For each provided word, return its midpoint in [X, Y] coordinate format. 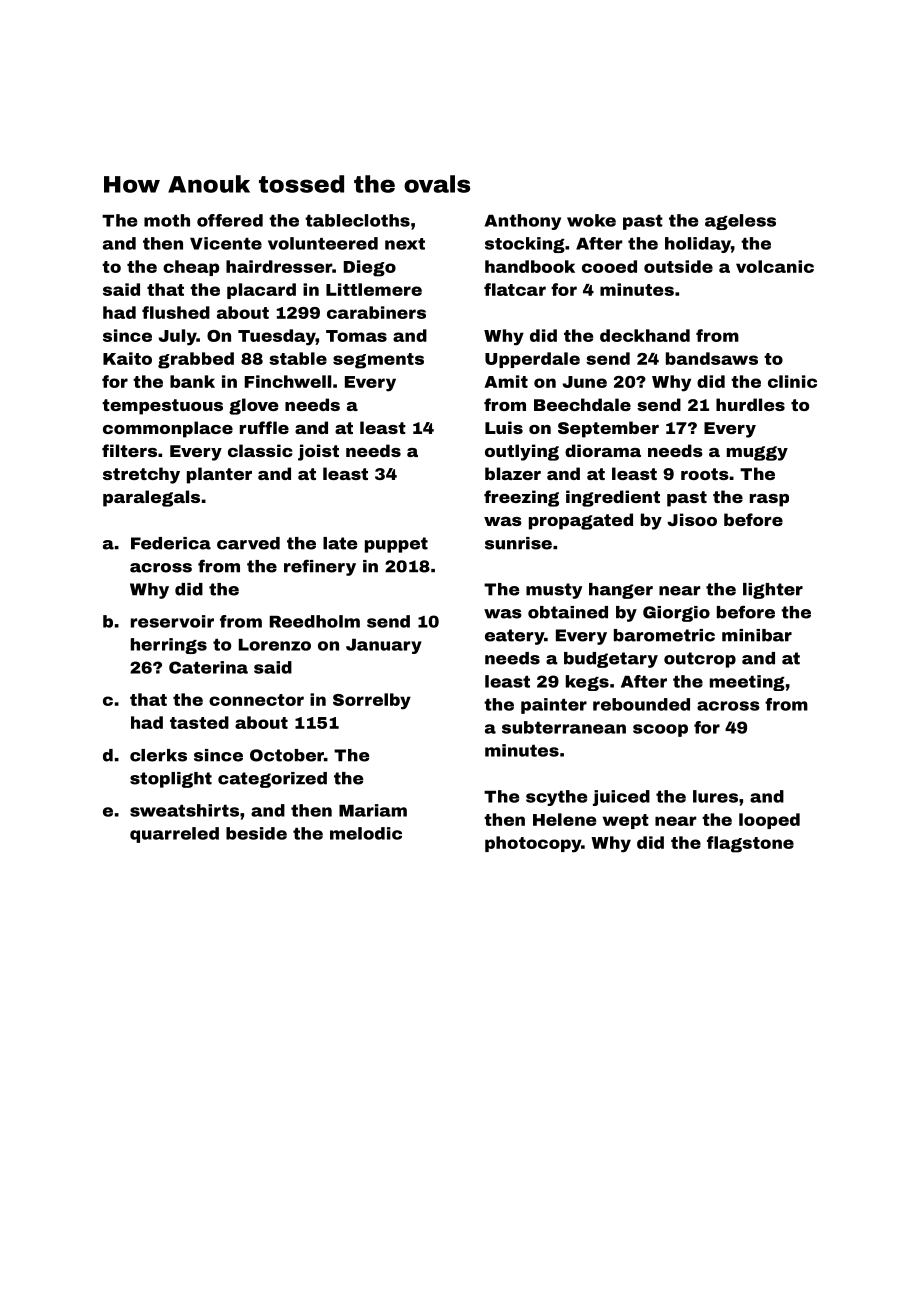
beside [256, 833]
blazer [513, 473]
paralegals [151, 498]
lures [715, 796]
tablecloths [357, 220]
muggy [757, 453]
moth [167, 220]
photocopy [533, 844]
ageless [740, 222]
